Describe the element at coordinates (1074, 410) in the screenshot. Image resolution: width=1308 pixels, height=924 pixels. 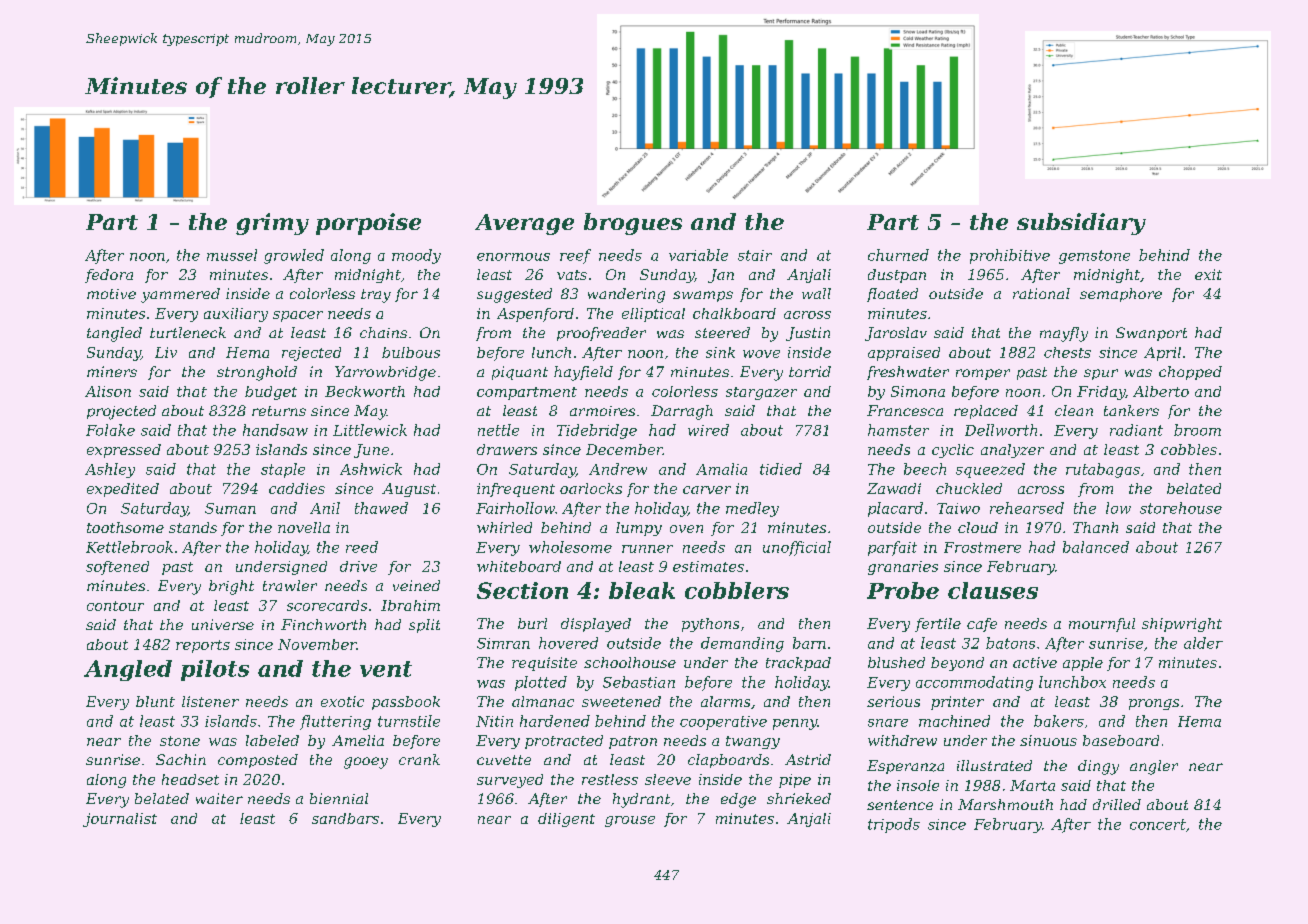
I see `clean` at that location.
